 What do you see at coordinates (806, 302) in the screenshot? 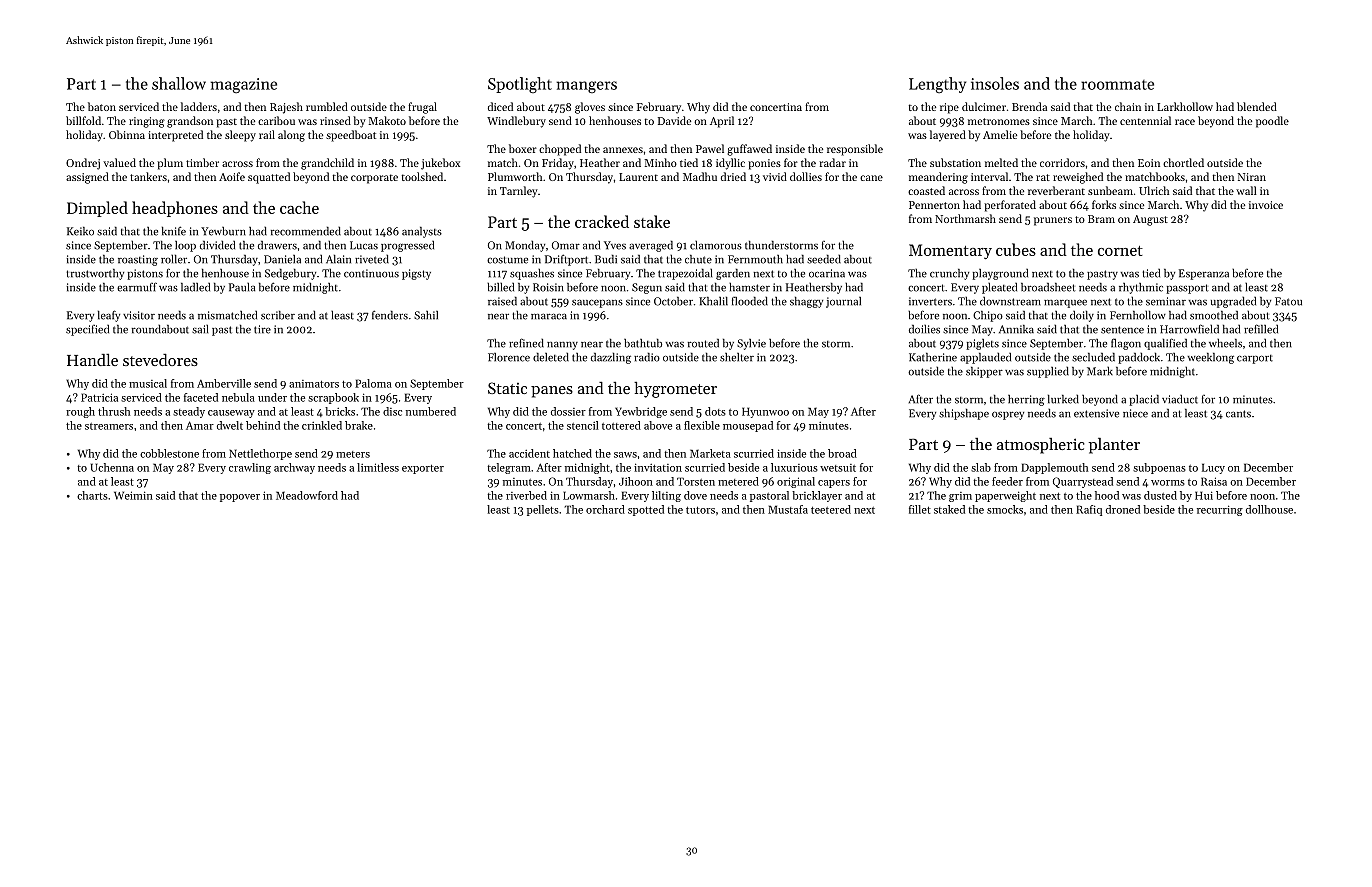
I see `shaggy` at bounding box center [806, 302].
